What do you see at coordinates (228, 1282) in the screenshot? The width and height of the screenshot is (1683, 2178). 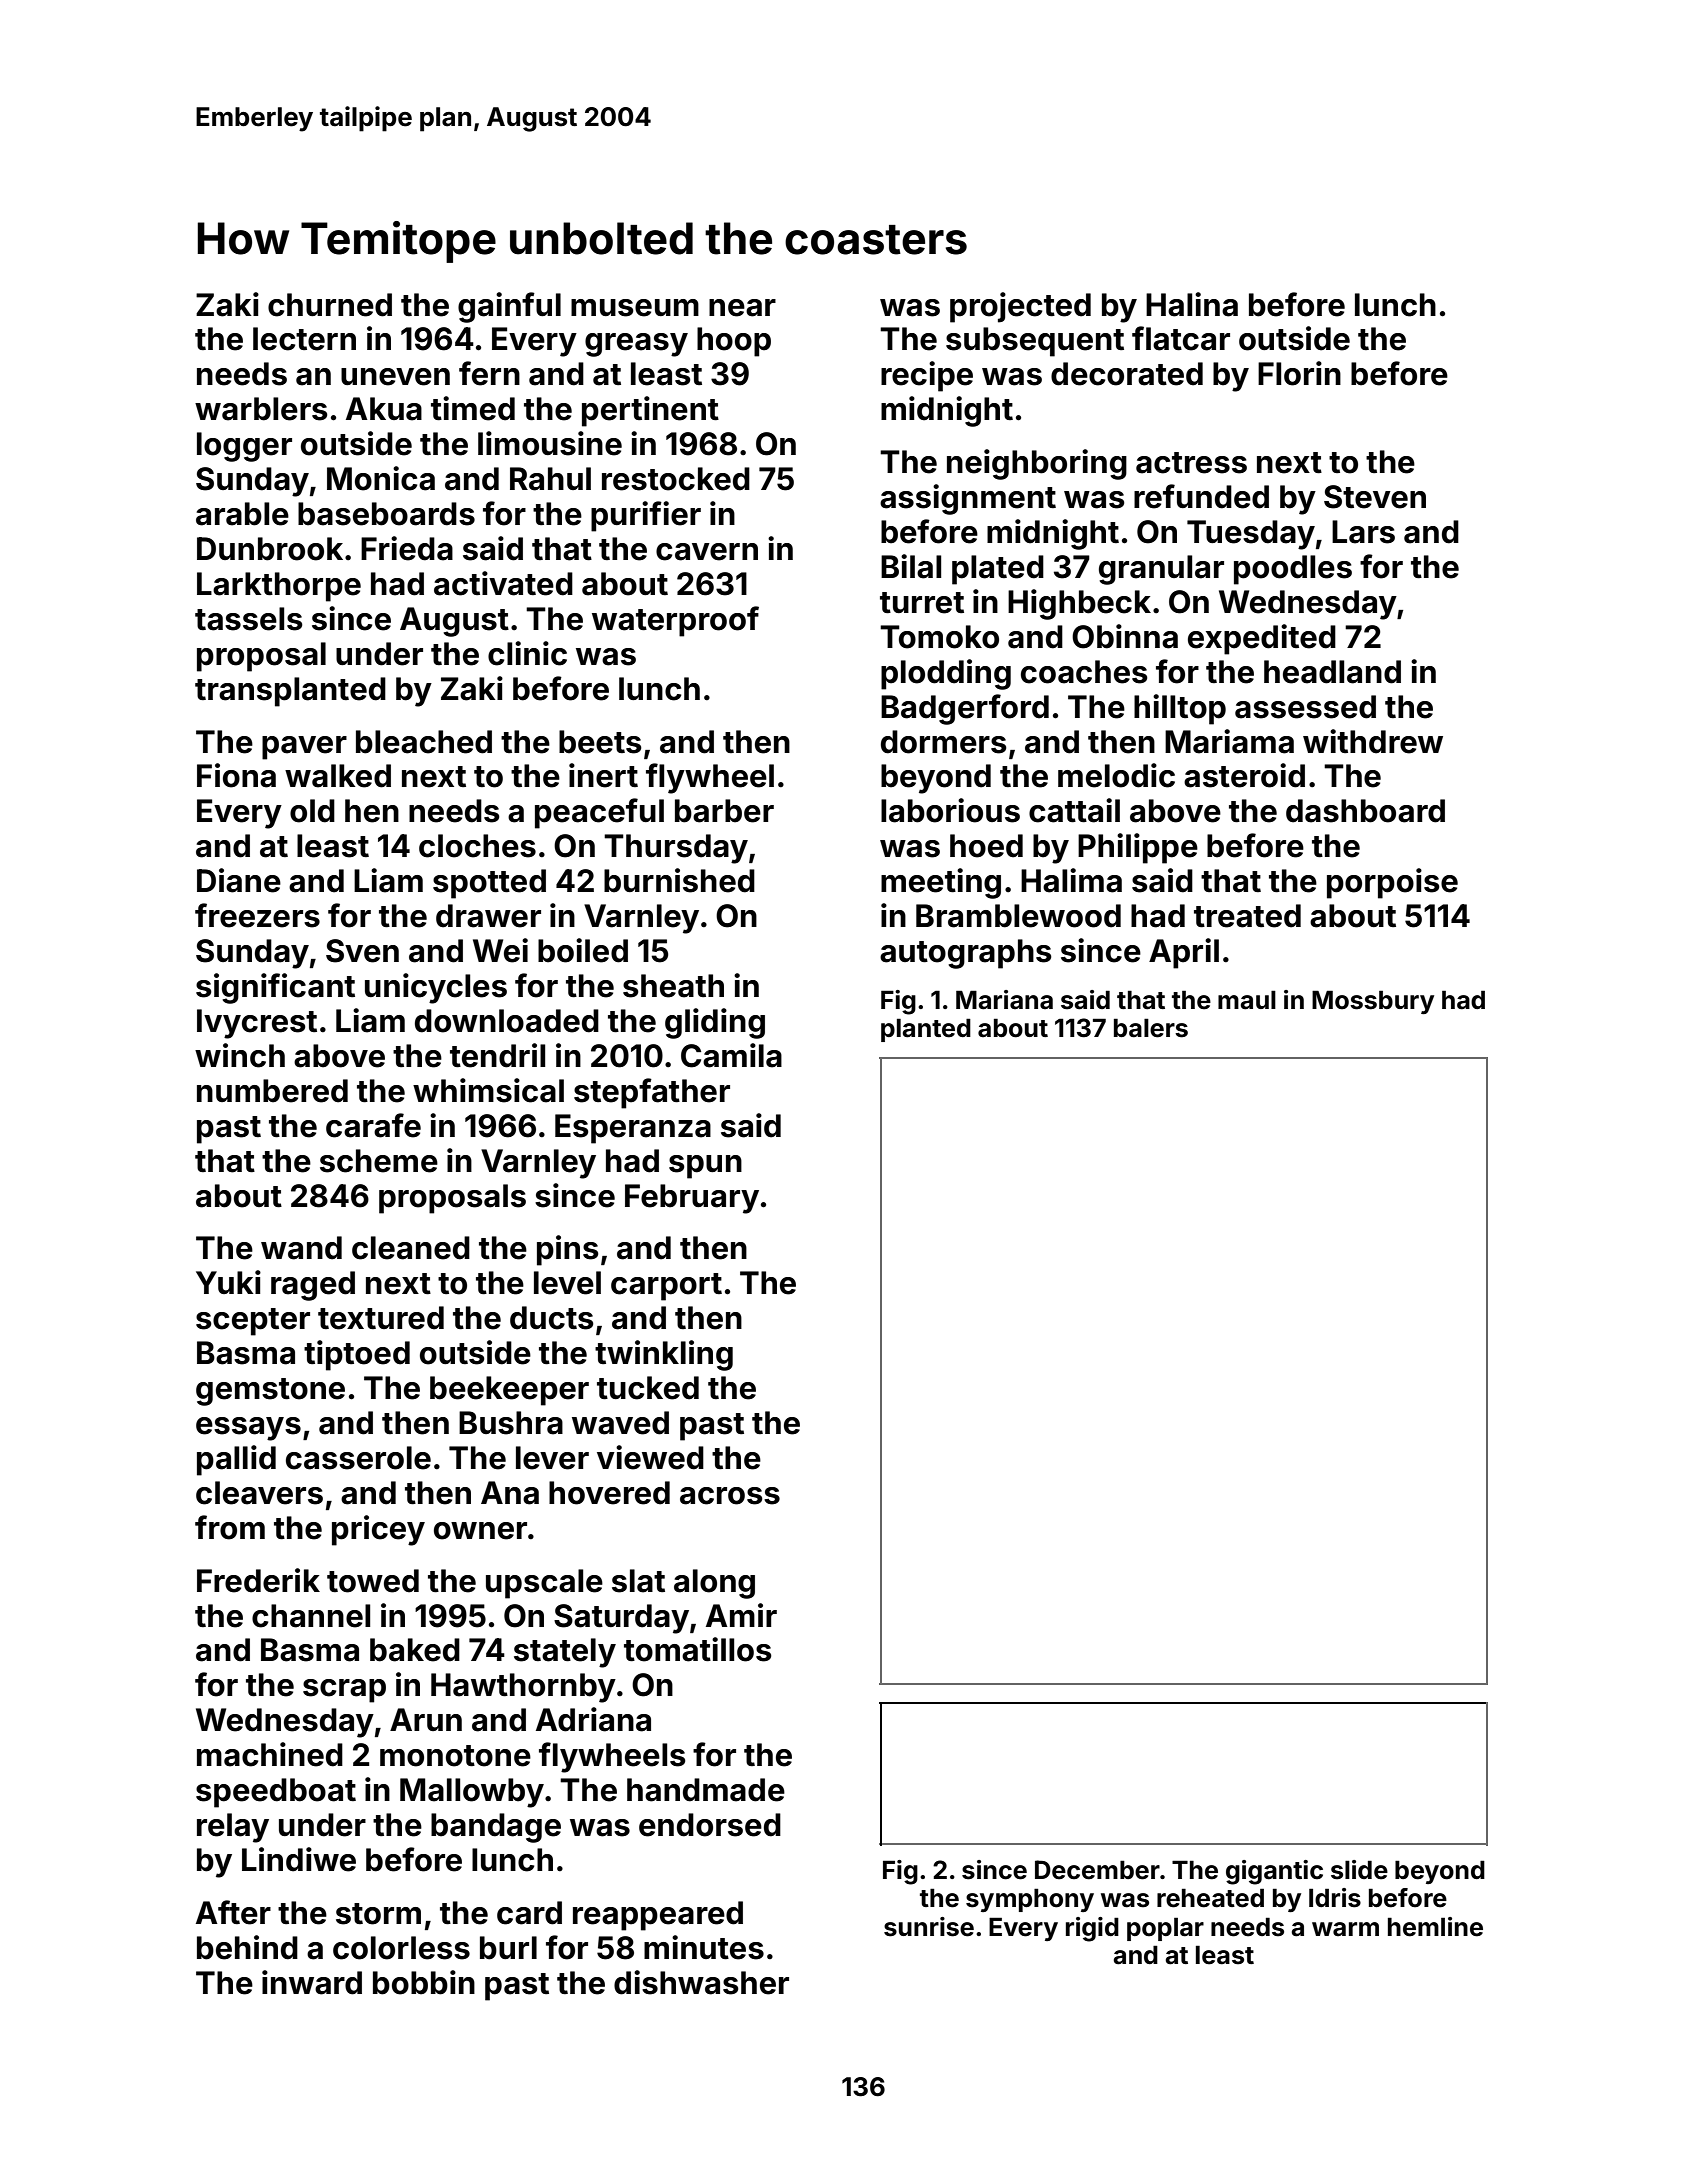 I see `Yuki` at bounding box center [228, 1282].
